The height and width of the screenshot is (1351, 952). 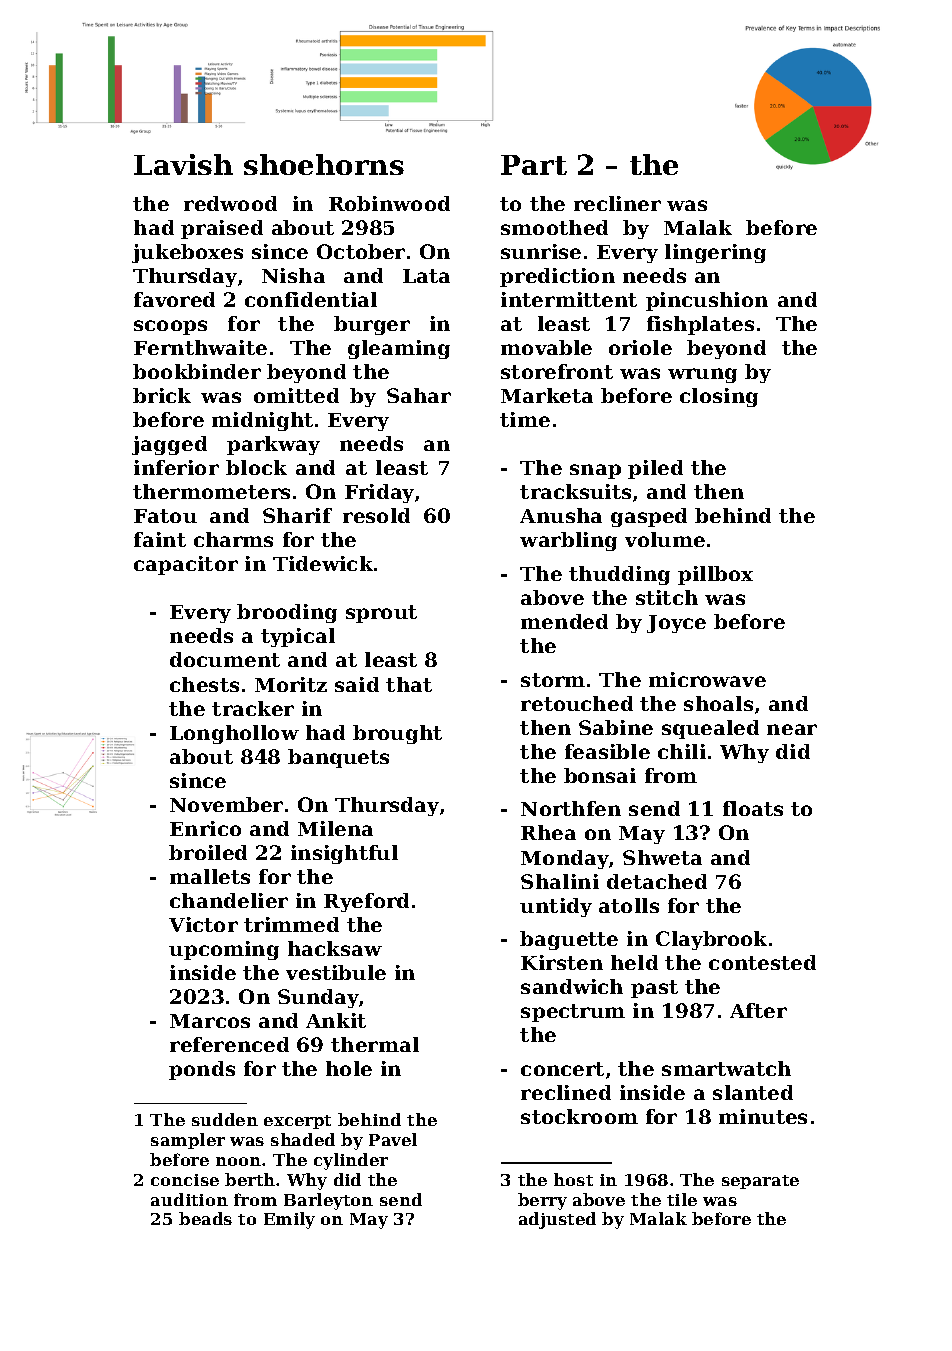 What do you see at coordinates (662, 857) in the screenshot?
I see `Shweta` at bounding box center [662, 857].
